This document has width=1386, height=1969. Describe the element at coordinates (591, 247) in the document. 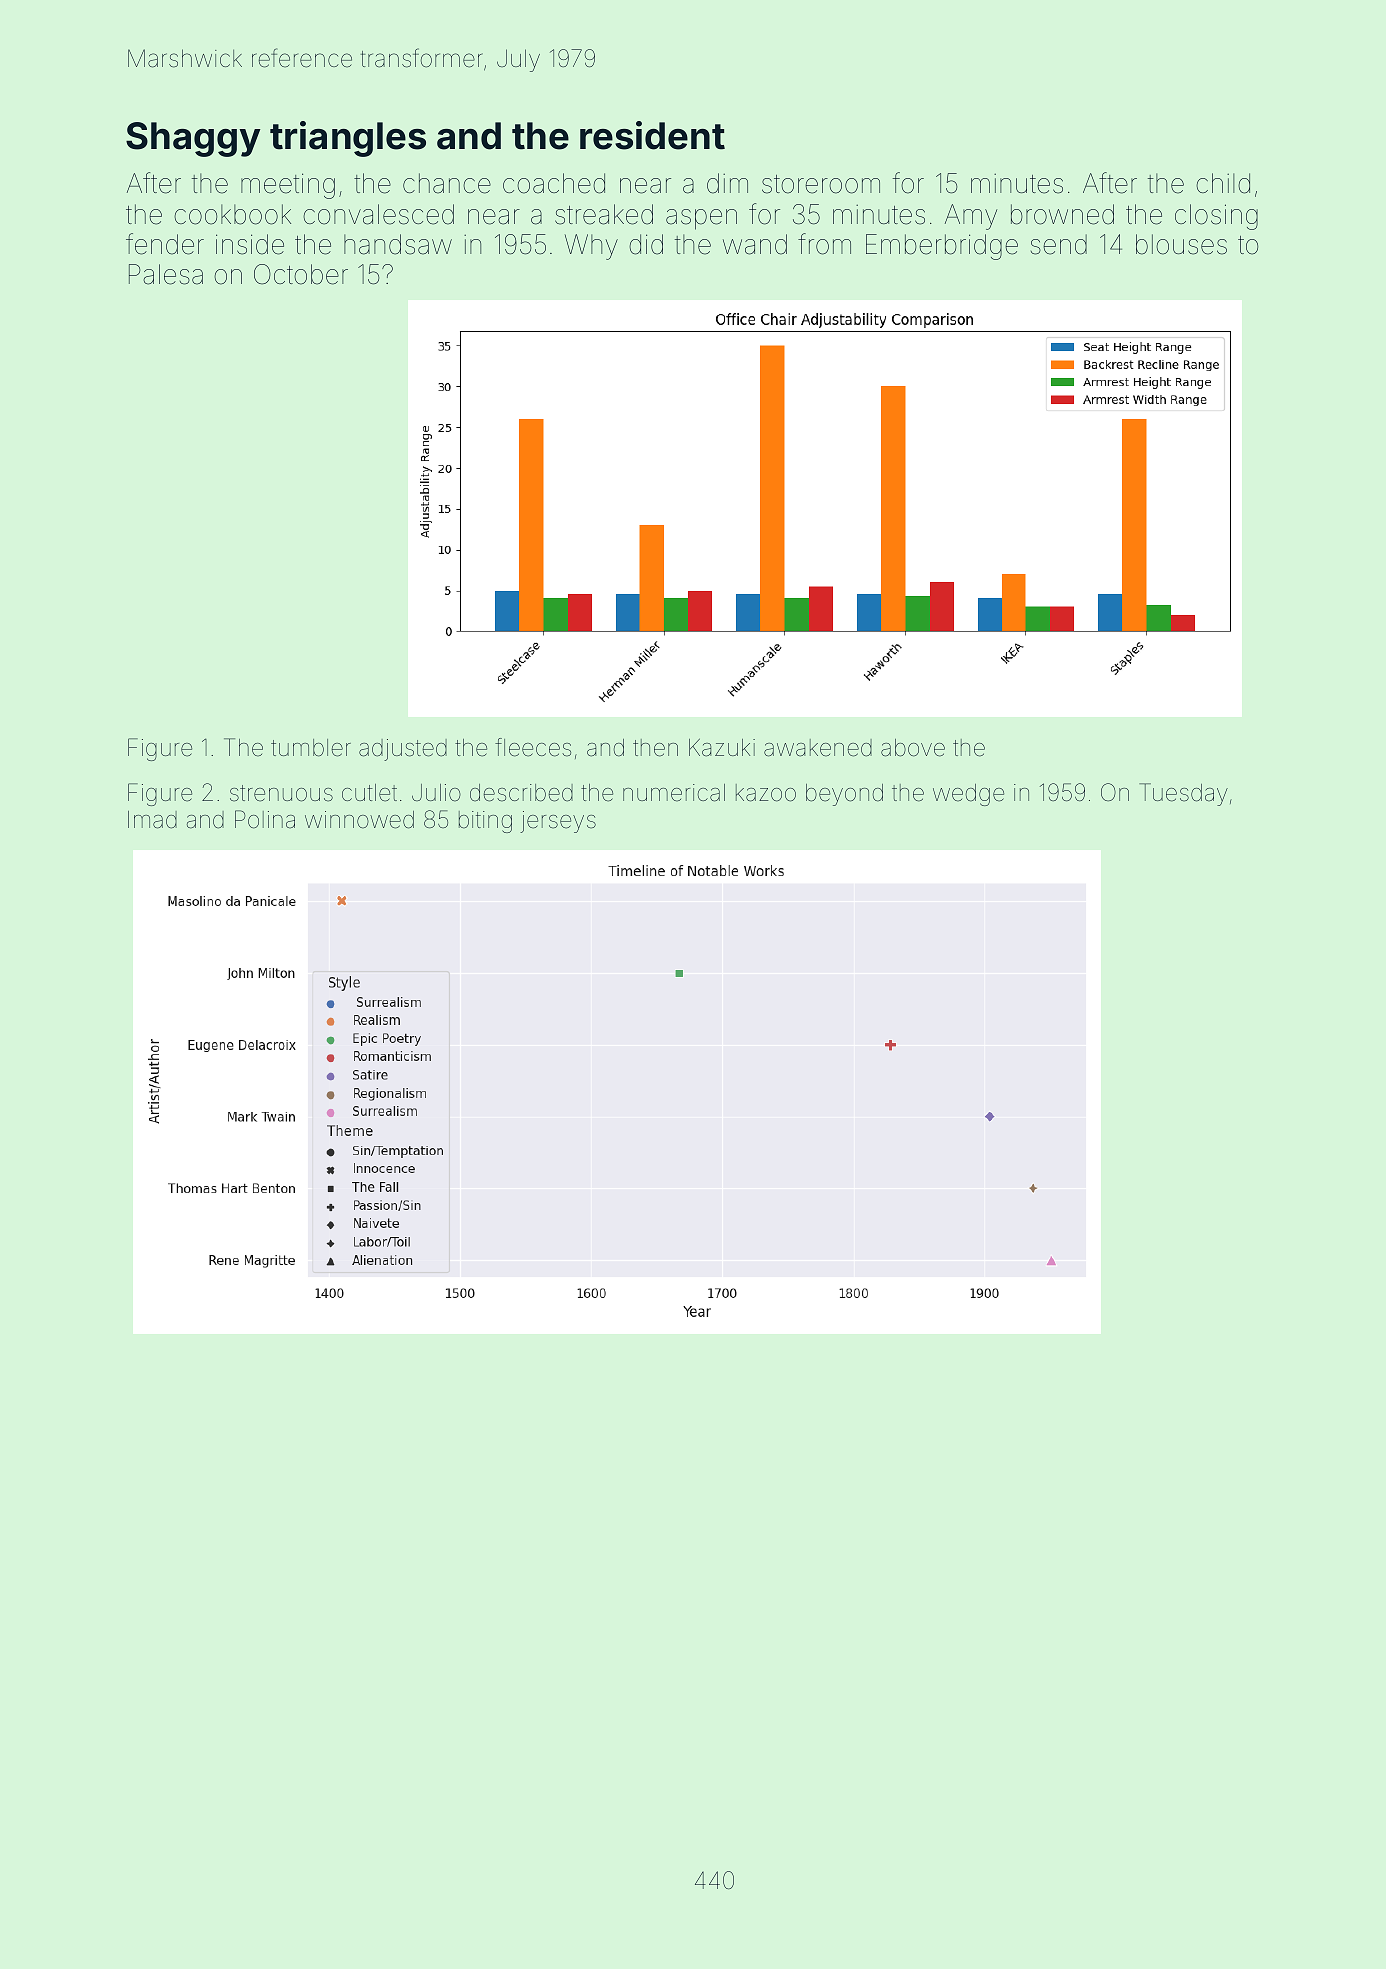

I see `Why` at that location.
